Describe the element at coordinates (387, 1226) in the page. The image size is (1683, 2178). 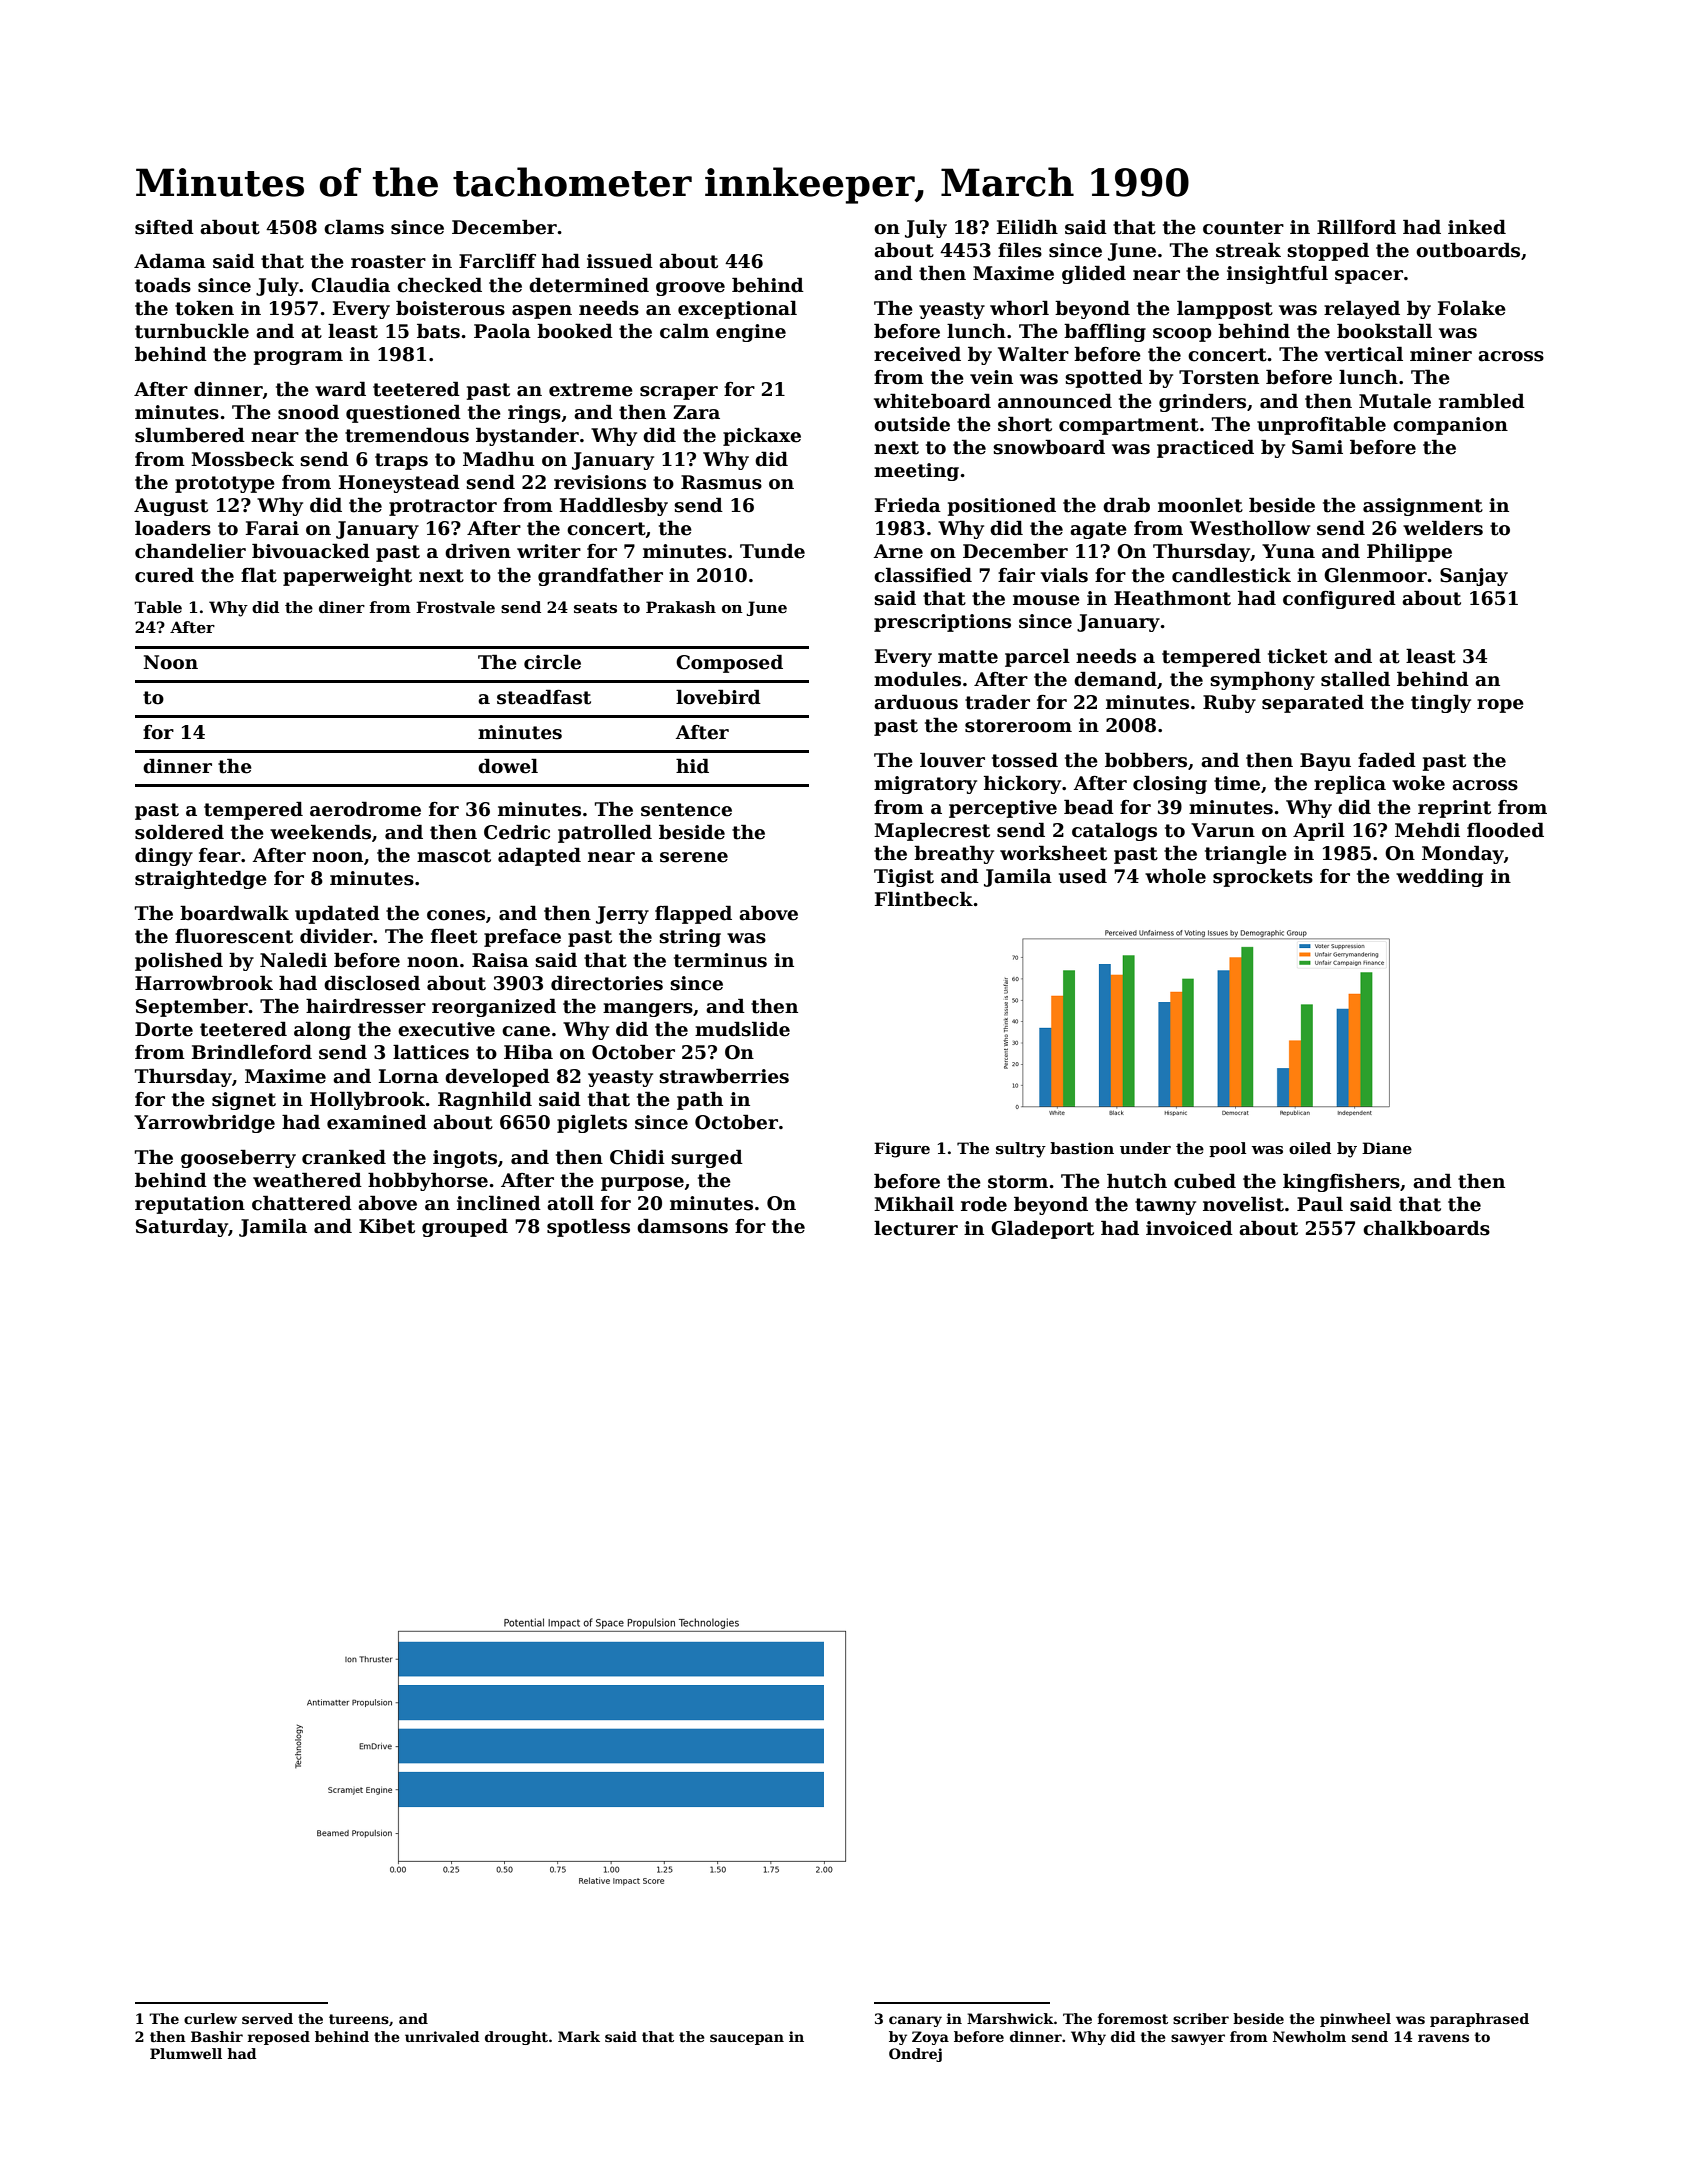
I see `Kibet` at that location.
